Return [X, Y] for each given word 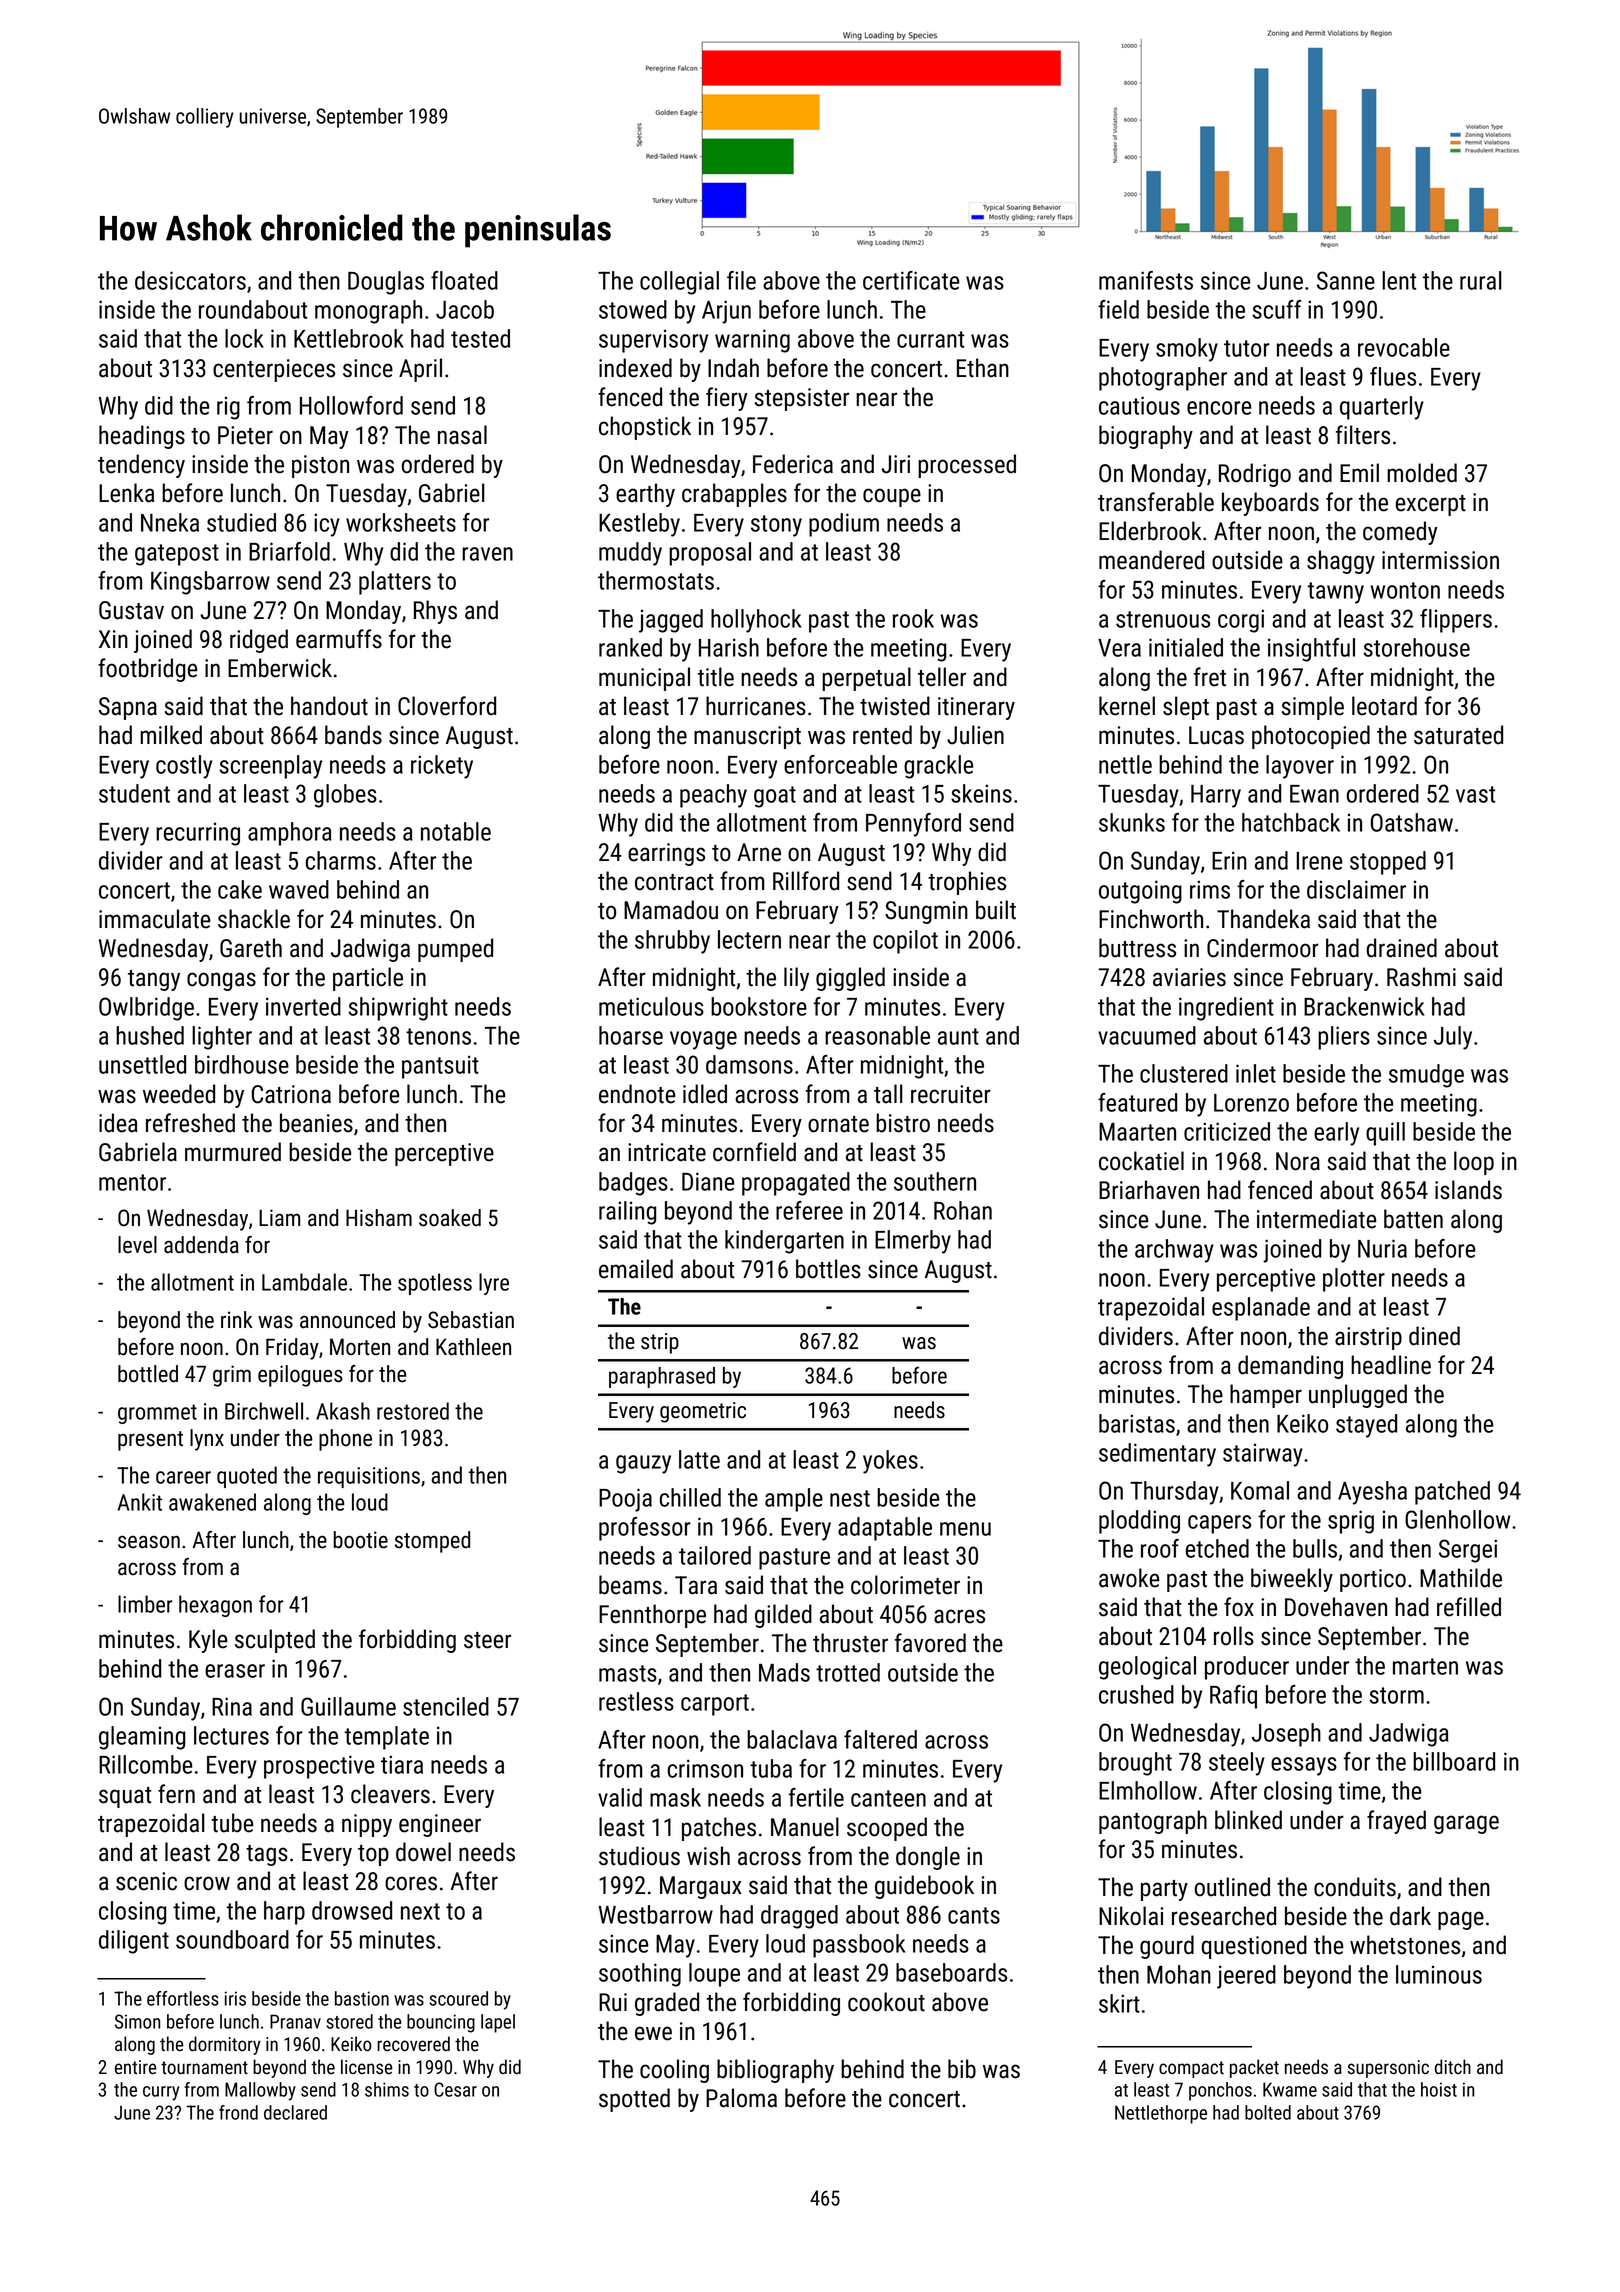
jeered [1246, 1977]
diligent [134, 1942]
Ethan [983, 368]
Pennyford [913, 825]
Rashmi [1421, 977]
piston [320, 466]
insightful [1311, 650]
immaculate [154, 919]
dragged [799, 1917]
